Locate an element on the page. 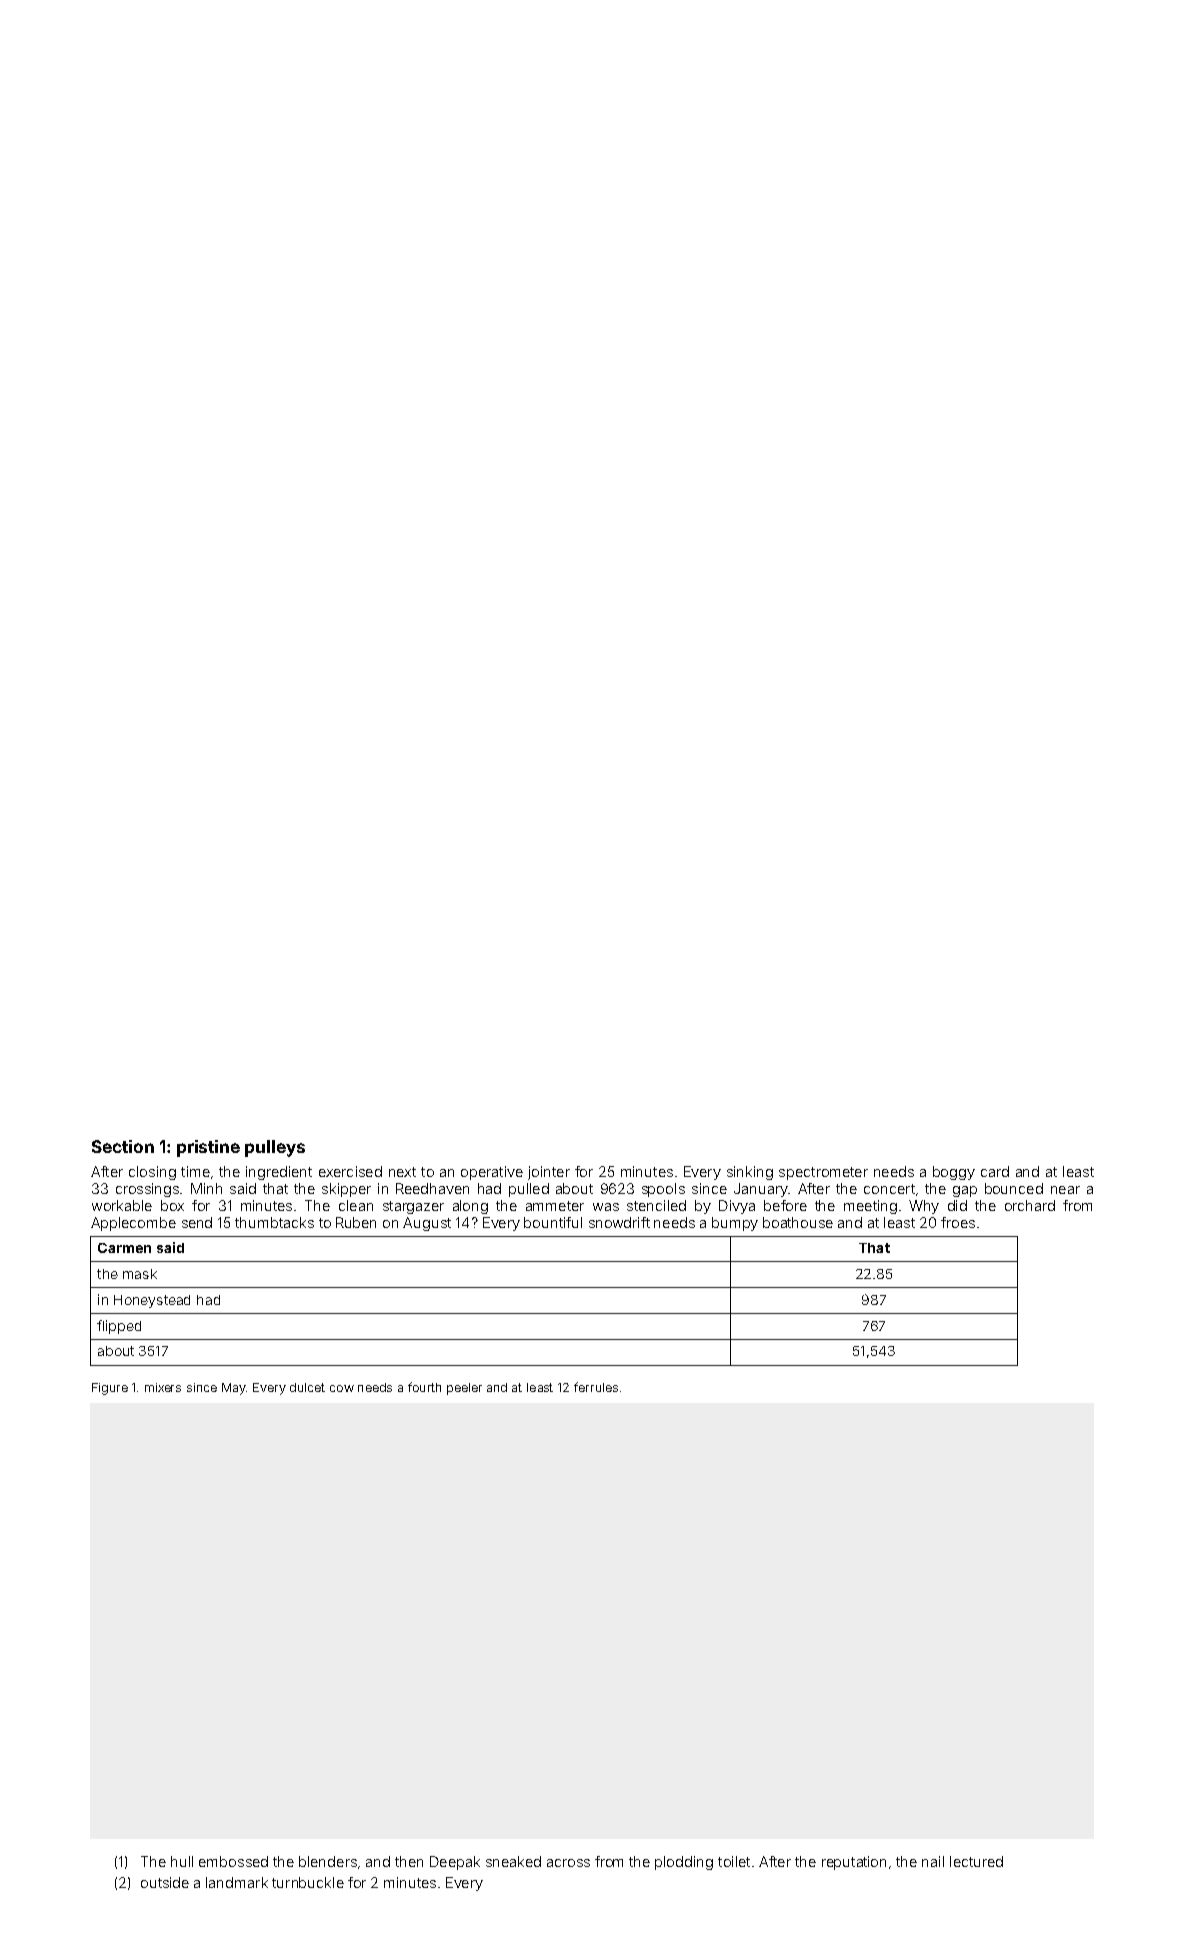 This document has height=1951, width=1185. peeler is located at coordinates (464, 1389).
